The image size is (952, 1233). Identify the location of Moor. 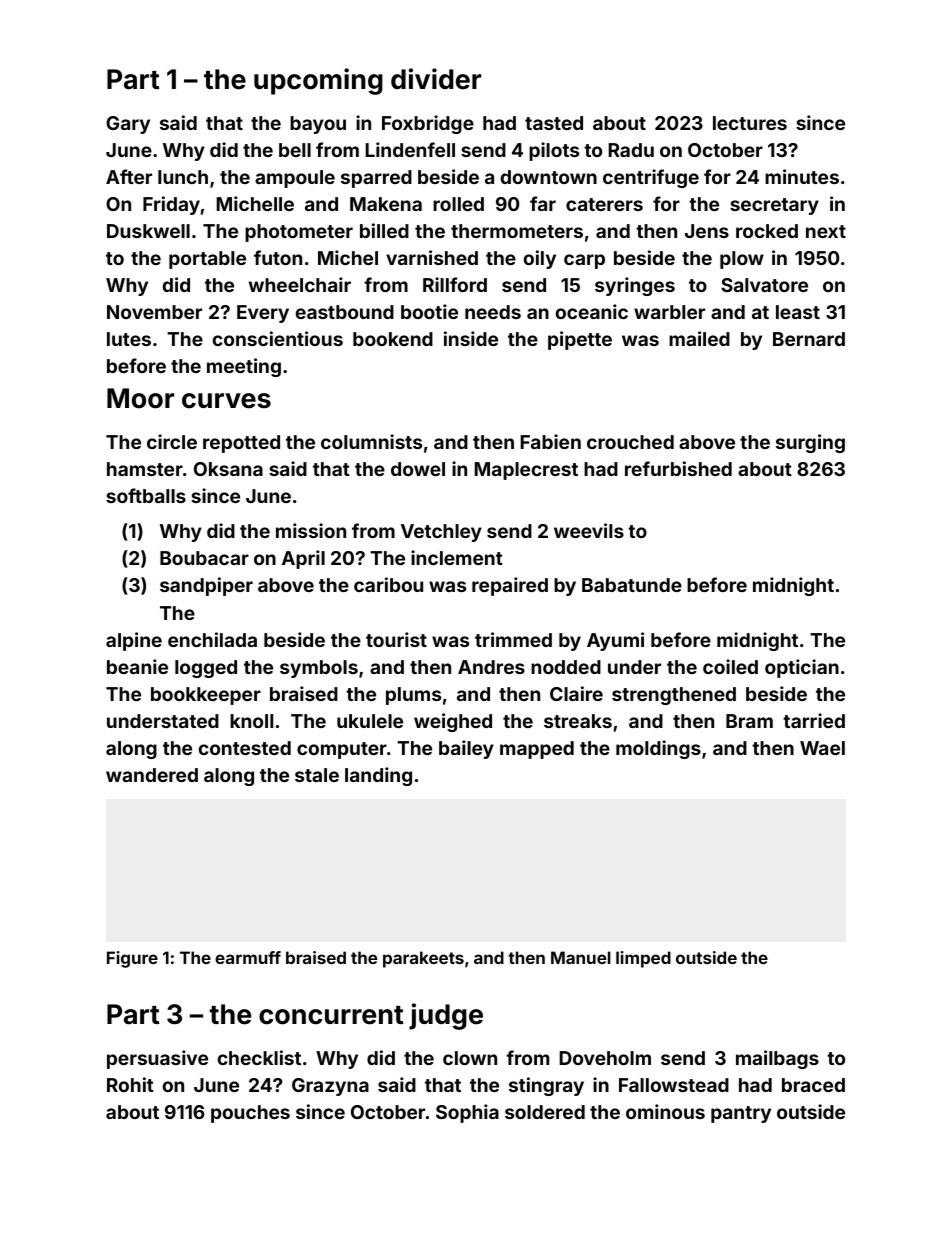
(140, 398).
